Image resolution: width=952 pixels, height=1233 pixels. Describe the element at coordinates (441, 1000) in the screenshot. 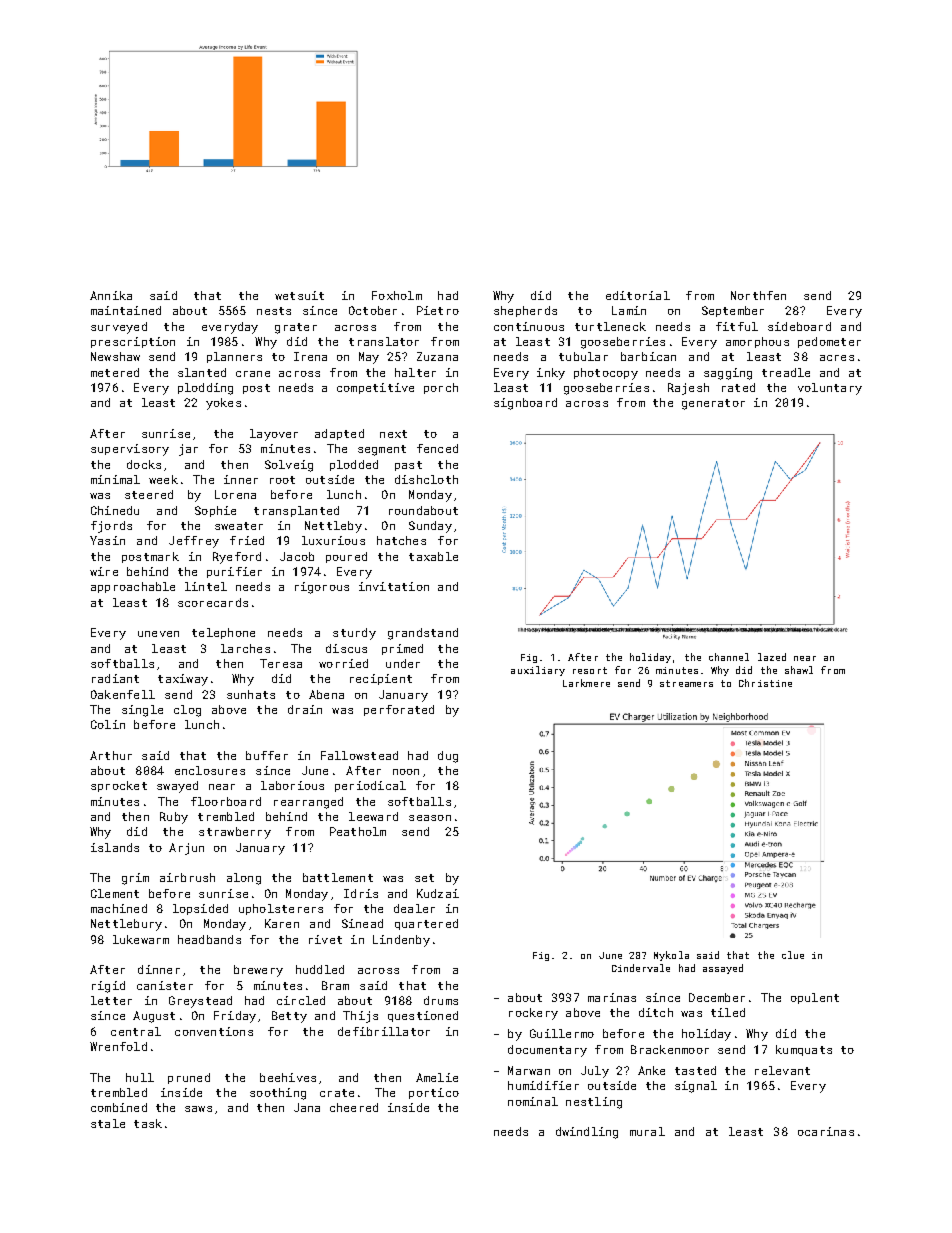

I see `drums` at that location.
